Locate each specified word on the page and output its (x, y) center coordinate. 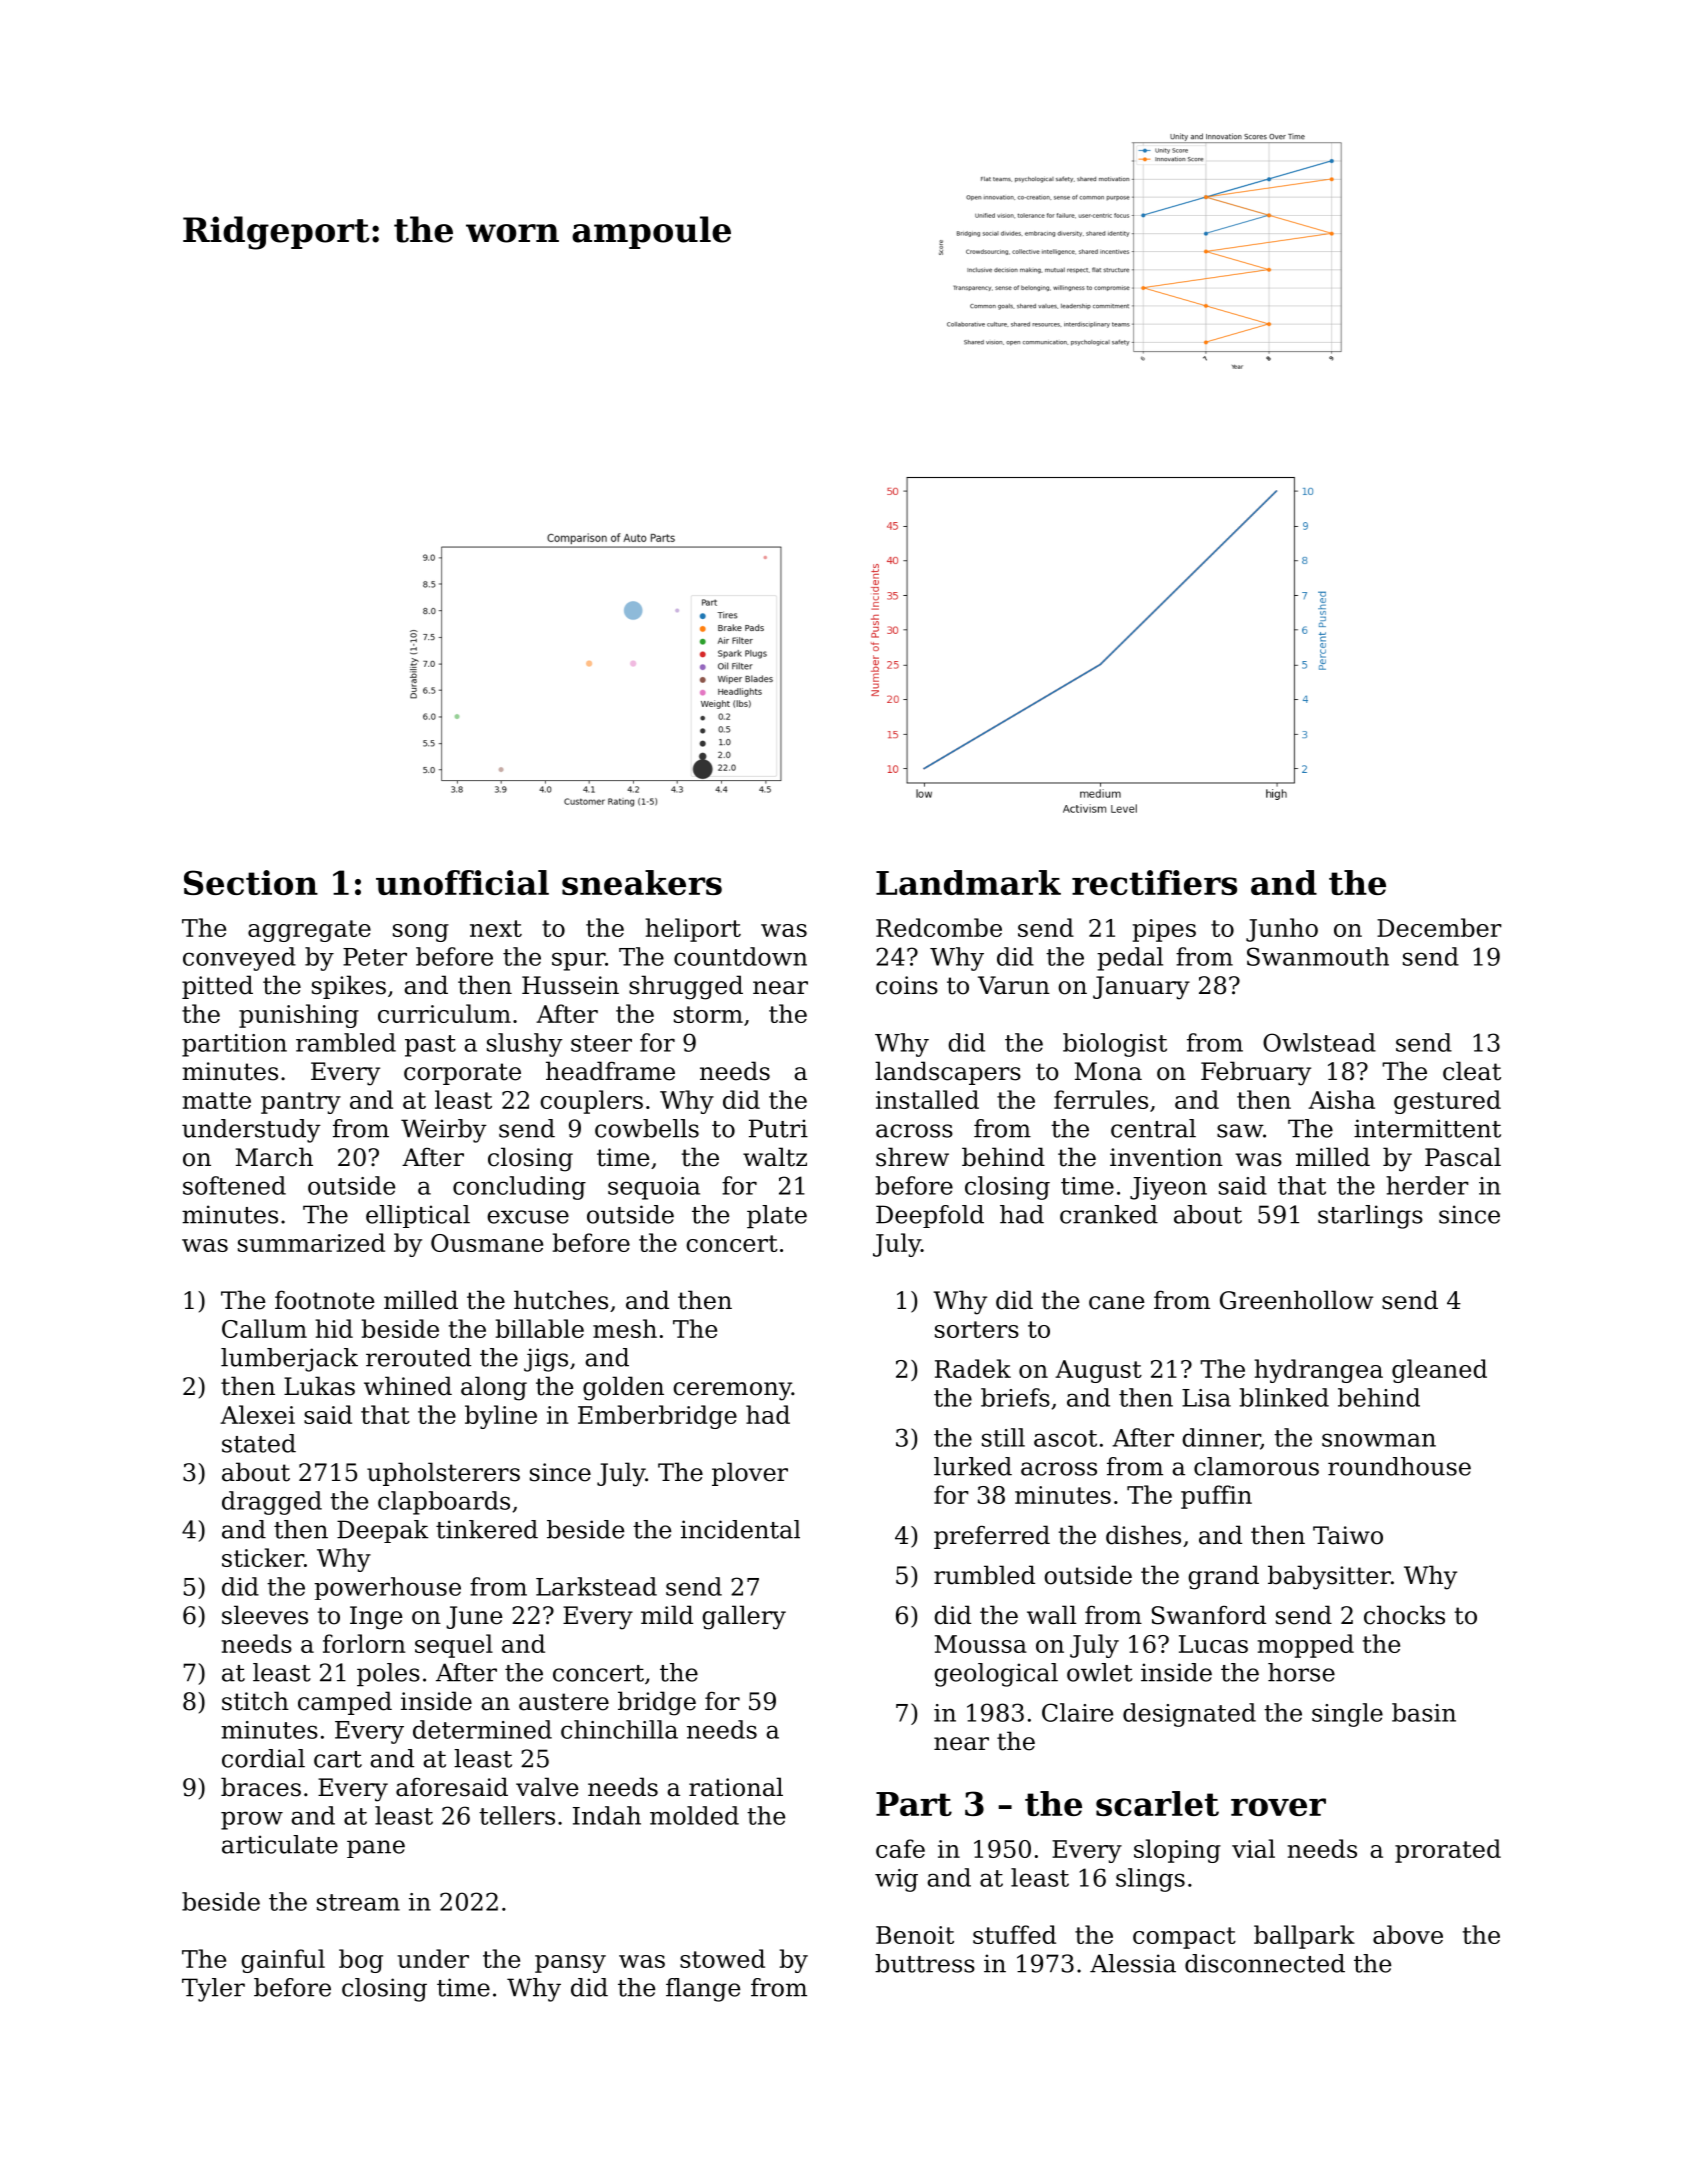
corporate (462, 1074)
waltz (775, 1157)
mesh (625, 1328)
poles (388, 1675)
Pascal (1463, 1157)
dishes (1143, 1535)
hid (334, 1328)
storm (708, 1014)
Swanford (1209, 1615)
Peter (375, 957)
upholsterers (443, 1474)
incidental (740, 1529)
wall (1051, 1615)
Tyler (213, 1990)
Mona (1108, 1071)
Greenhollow (1296, 1300)
